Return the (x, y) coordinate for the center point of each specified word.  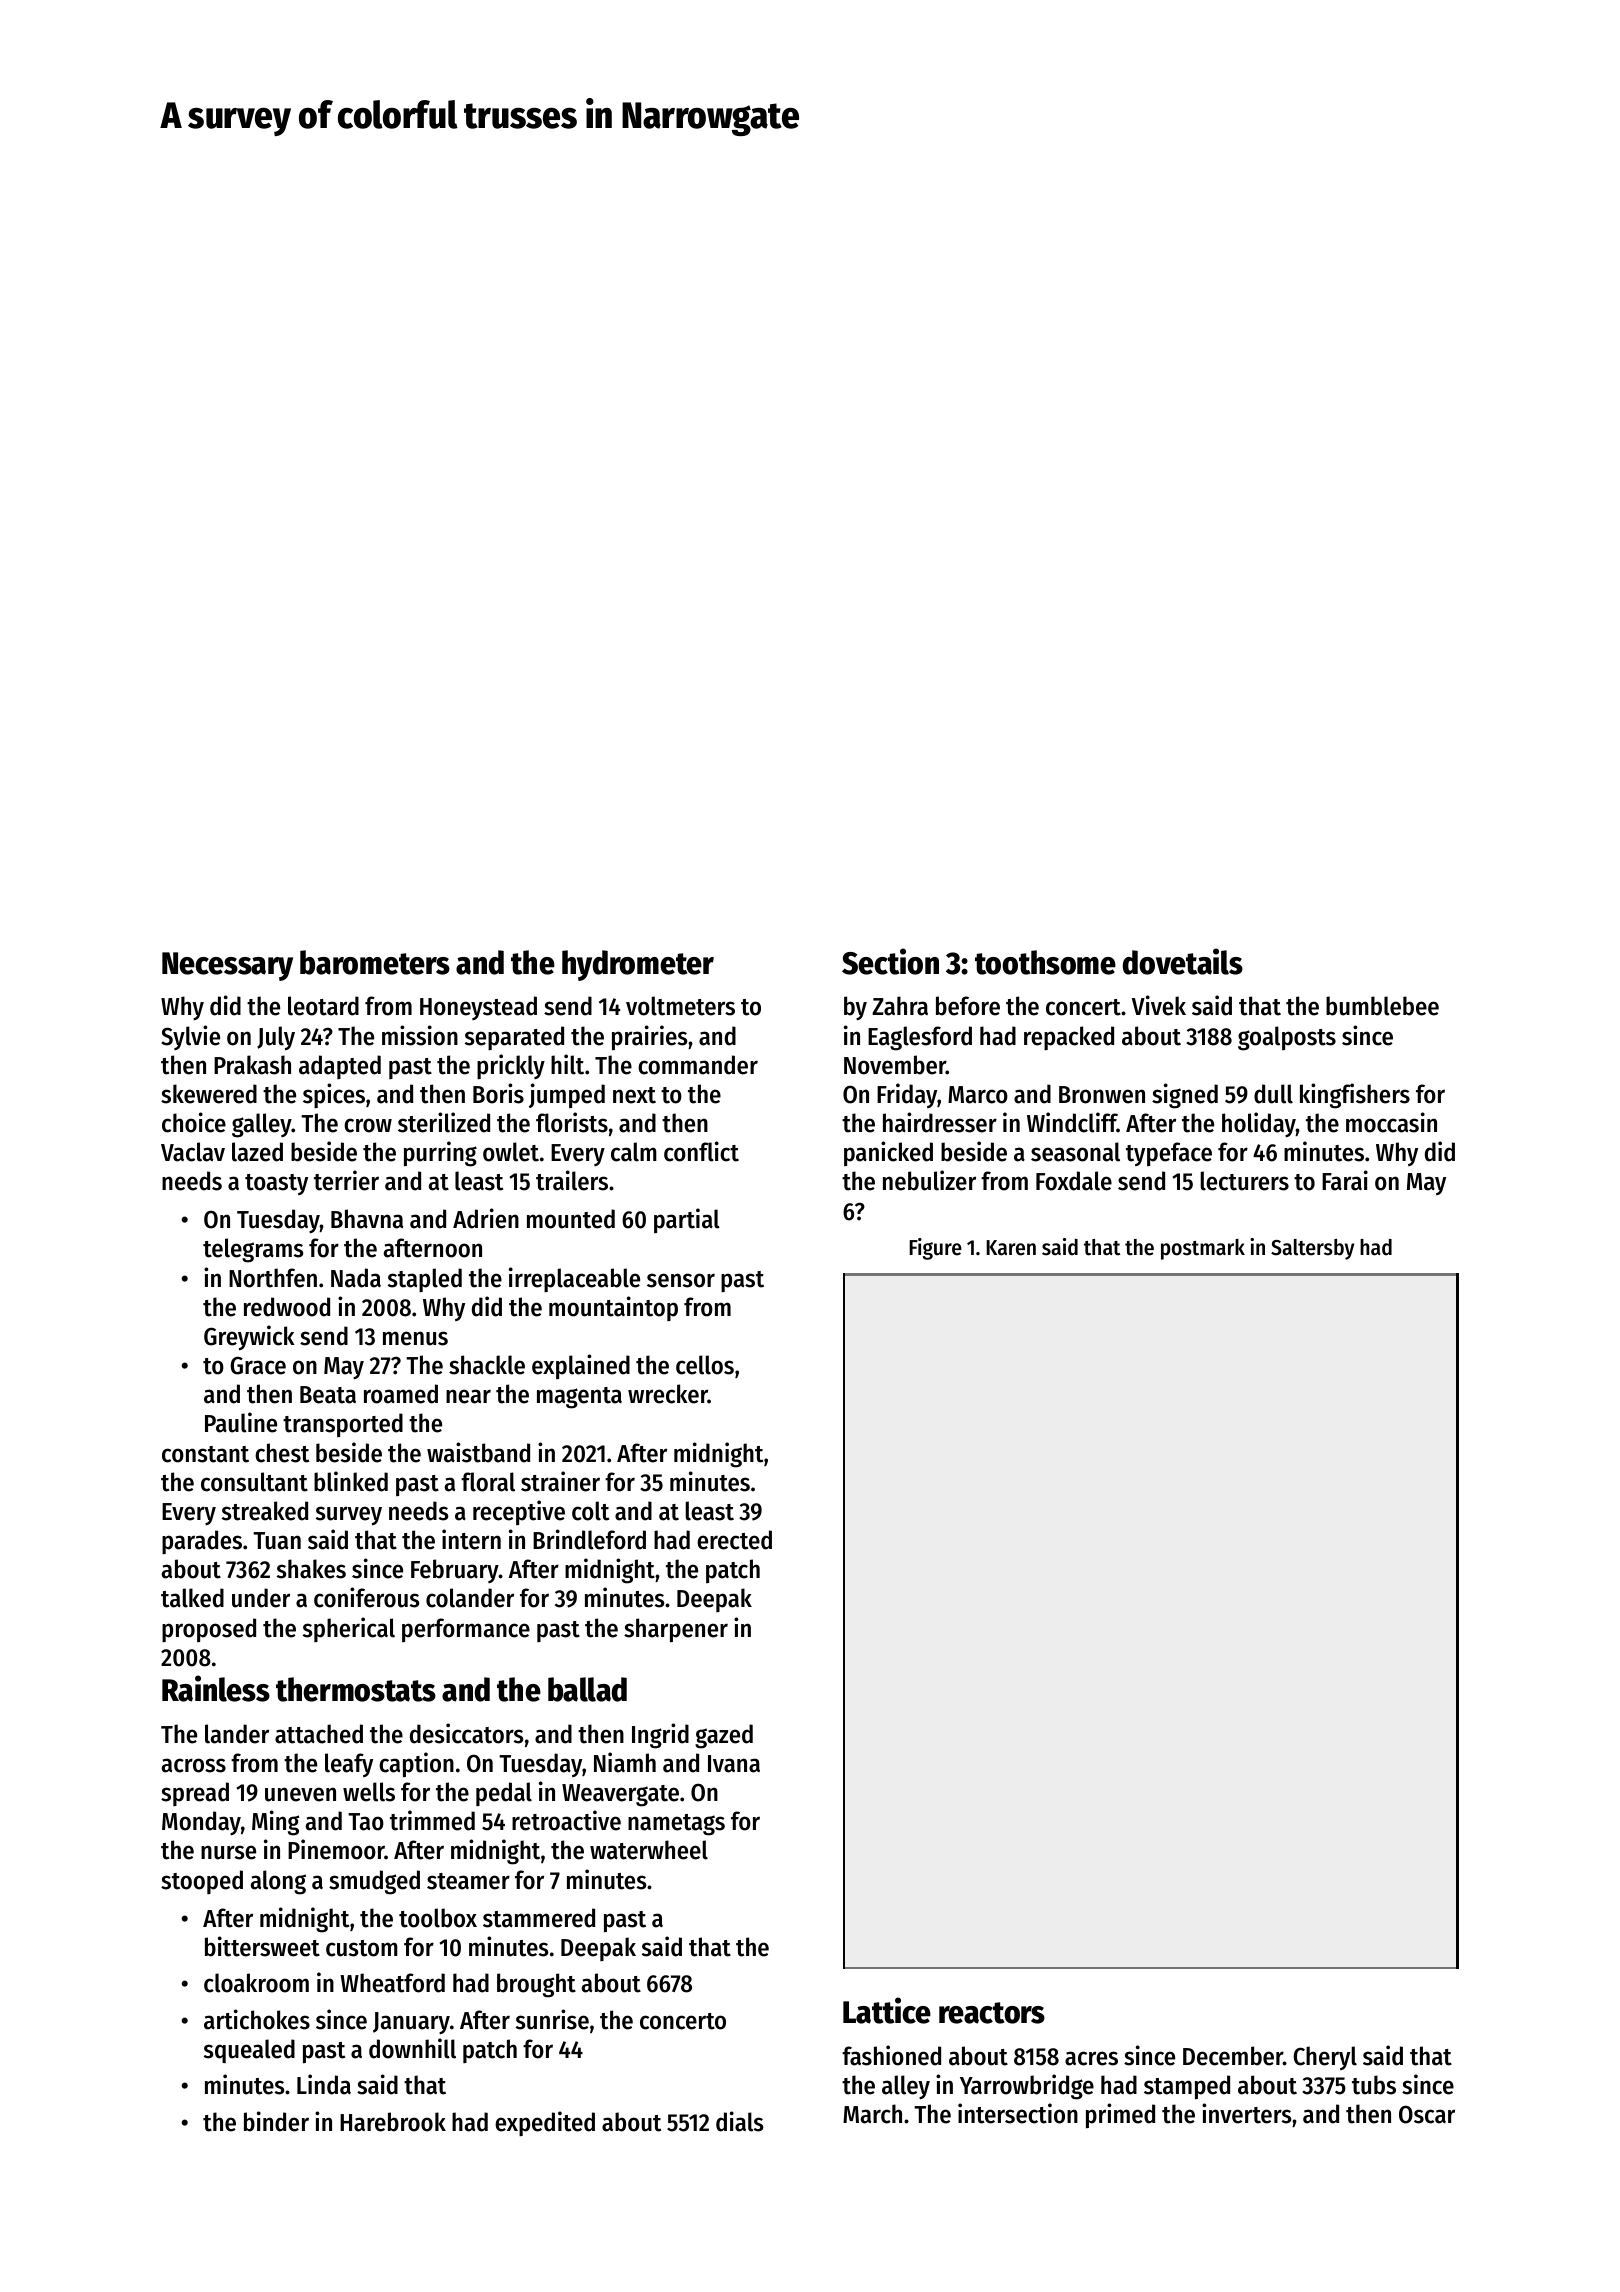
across (194, 1765)
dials (740, 2121)
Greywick (249, 1338)
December (1233, 2056)
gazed (724, 1736)
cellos (705, 1365)
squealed (249, 2051)
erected (734, 1540)
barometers (375, 962)
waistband (478, 1452)
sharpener (676, 1630)
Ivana (734, 1764)
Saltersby (1312, 1249)
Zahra (900, 1006)
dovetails (1183, 961)
